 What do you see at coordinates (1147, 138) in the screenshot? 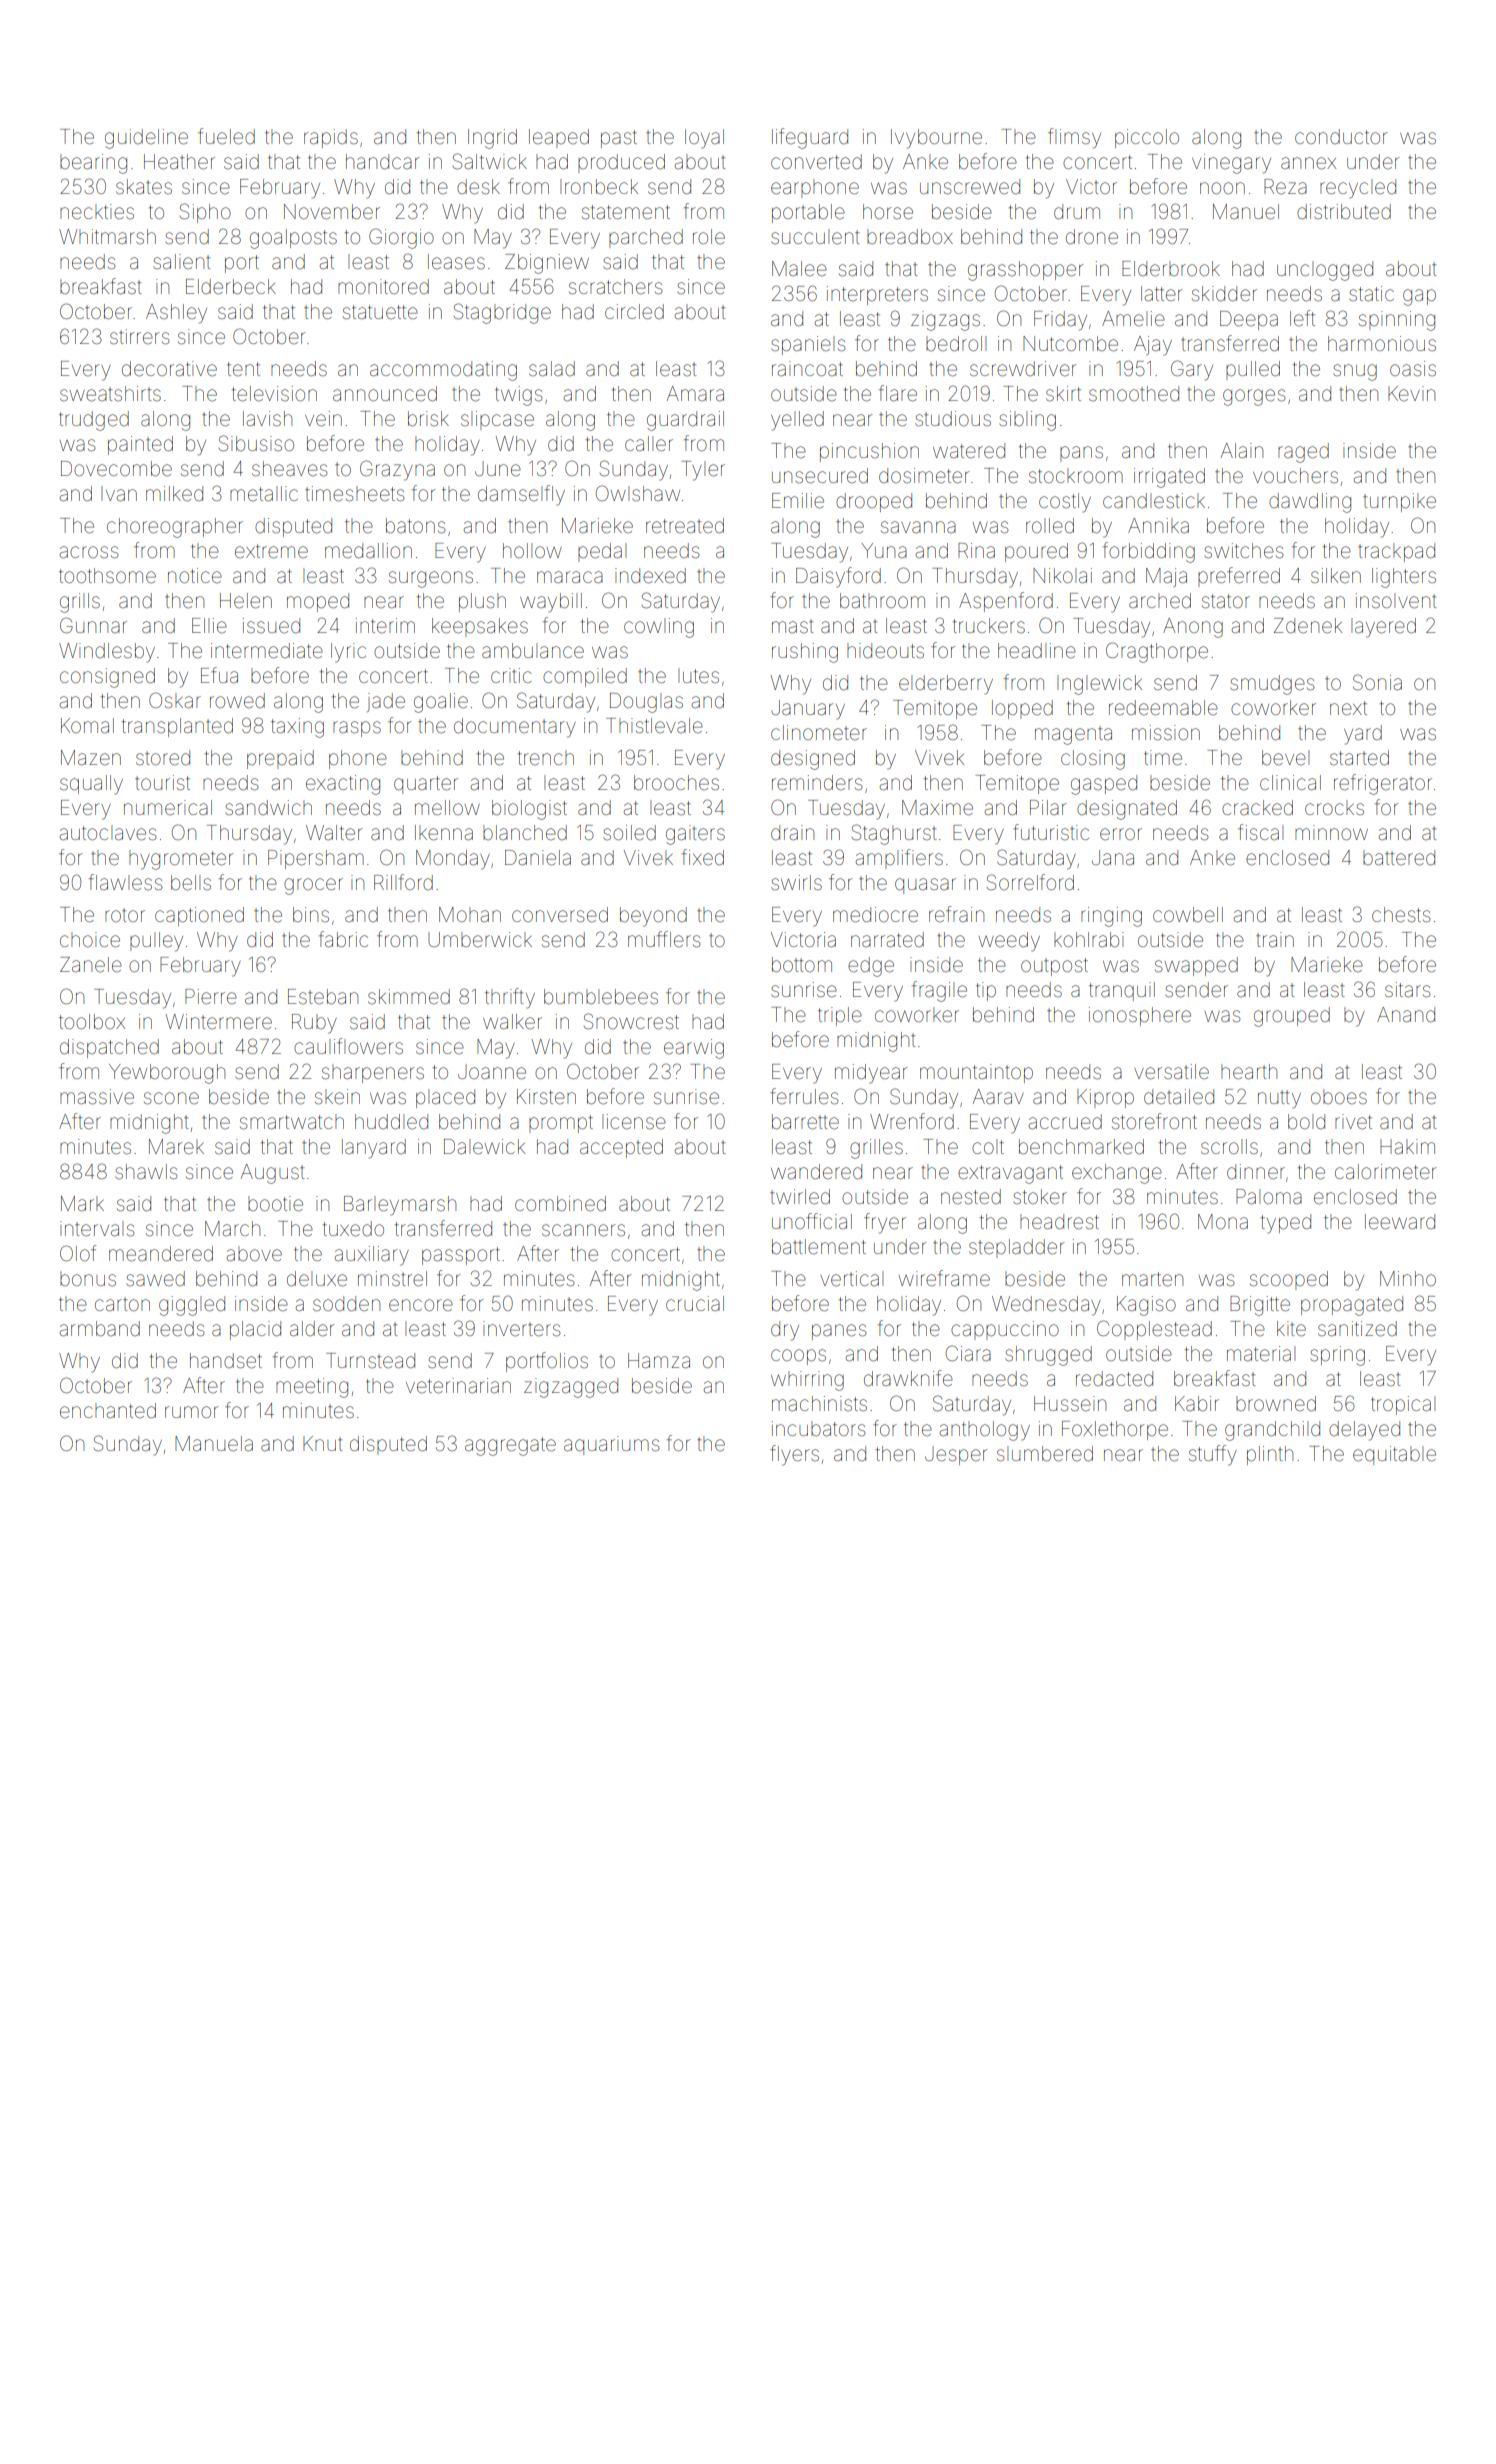
I see `piccolo` at bounding box center [1147, 138].
